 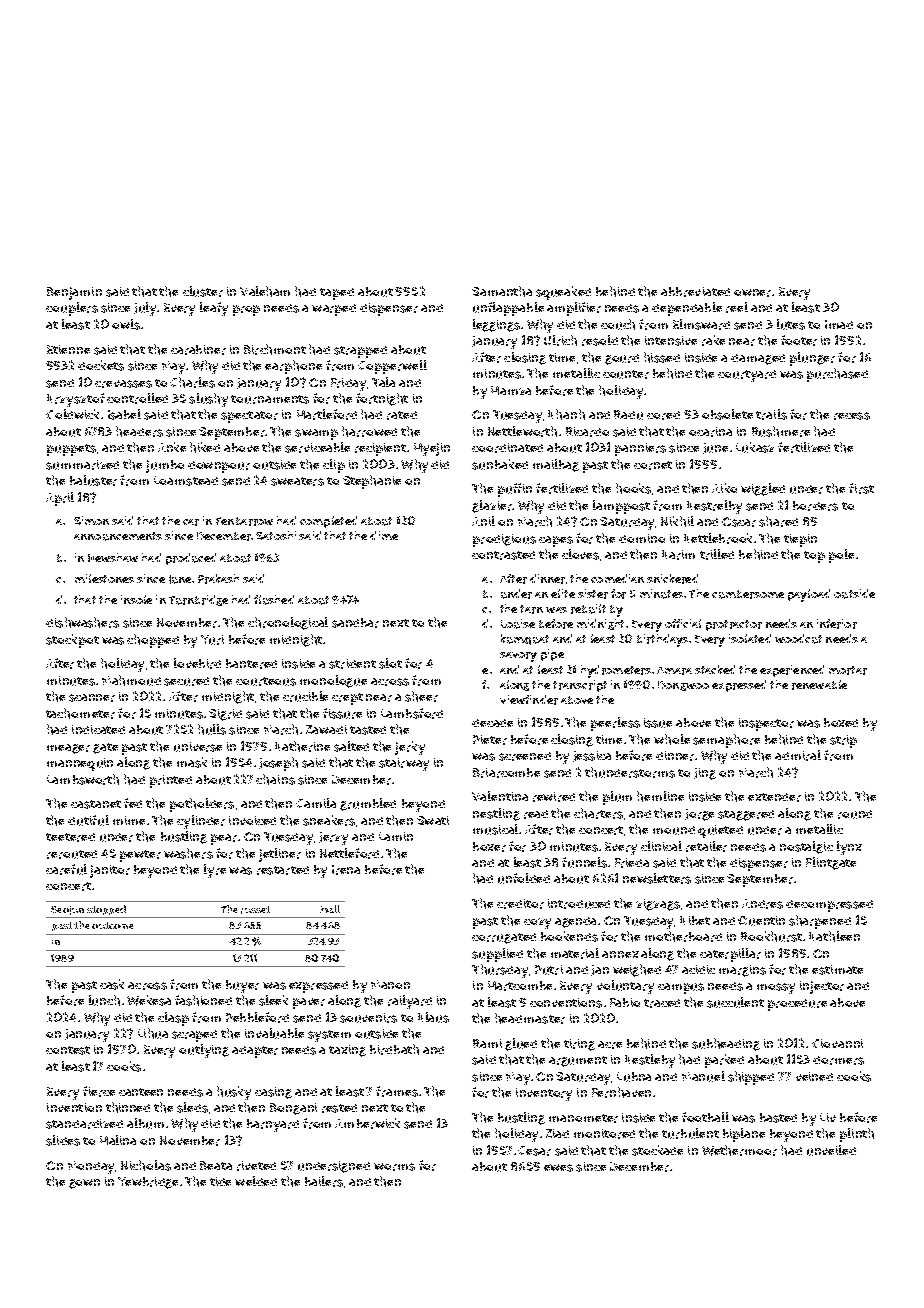 What do you see at coordinates (337, 294) in the screenshot?
I see `taped` at bounding box center [337, 294].
